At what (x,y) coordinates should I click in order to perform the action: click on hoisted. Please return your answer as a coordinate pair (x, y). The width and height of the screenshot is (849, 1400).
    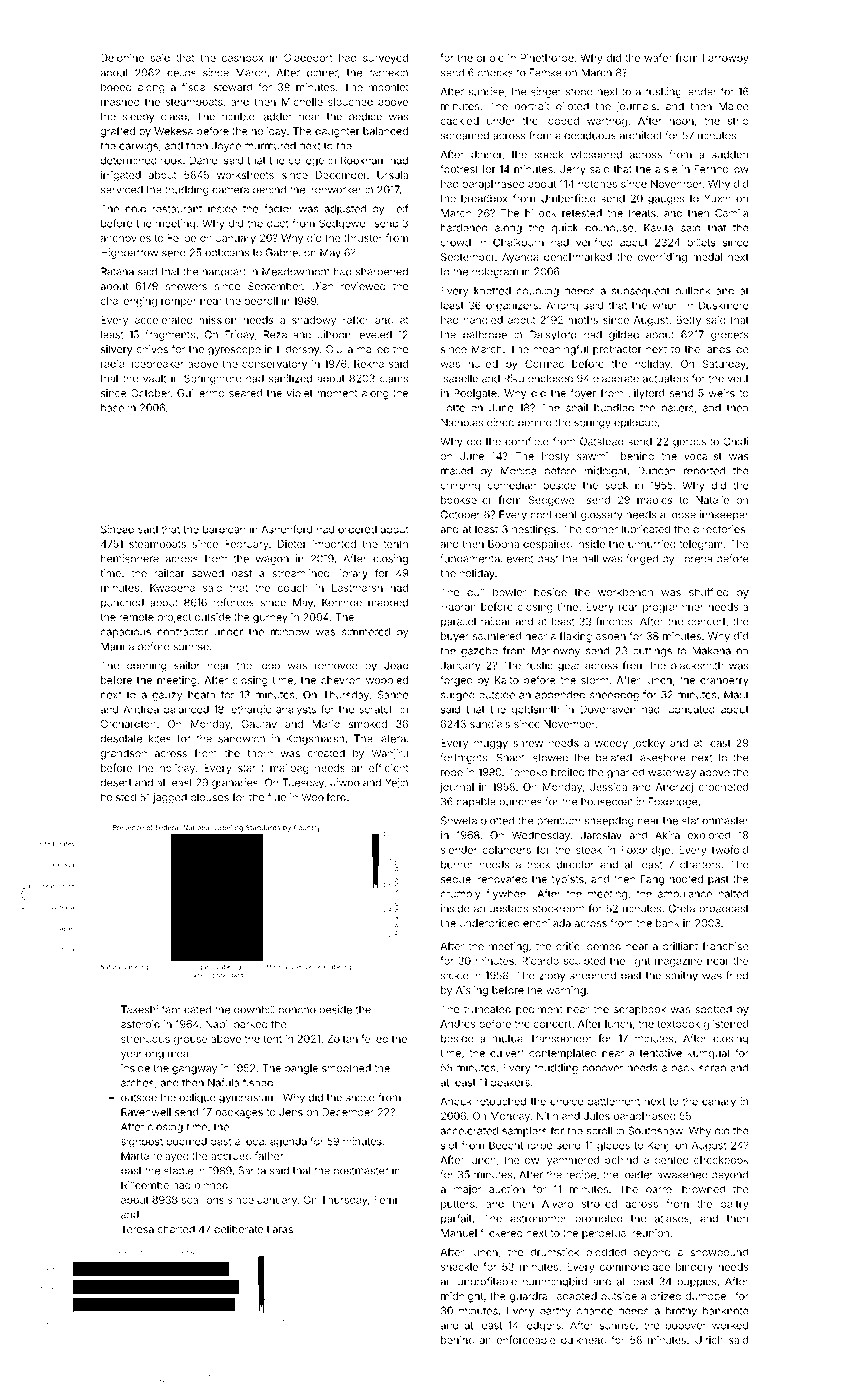
    Looking at the image, I should click on (118, 797).
